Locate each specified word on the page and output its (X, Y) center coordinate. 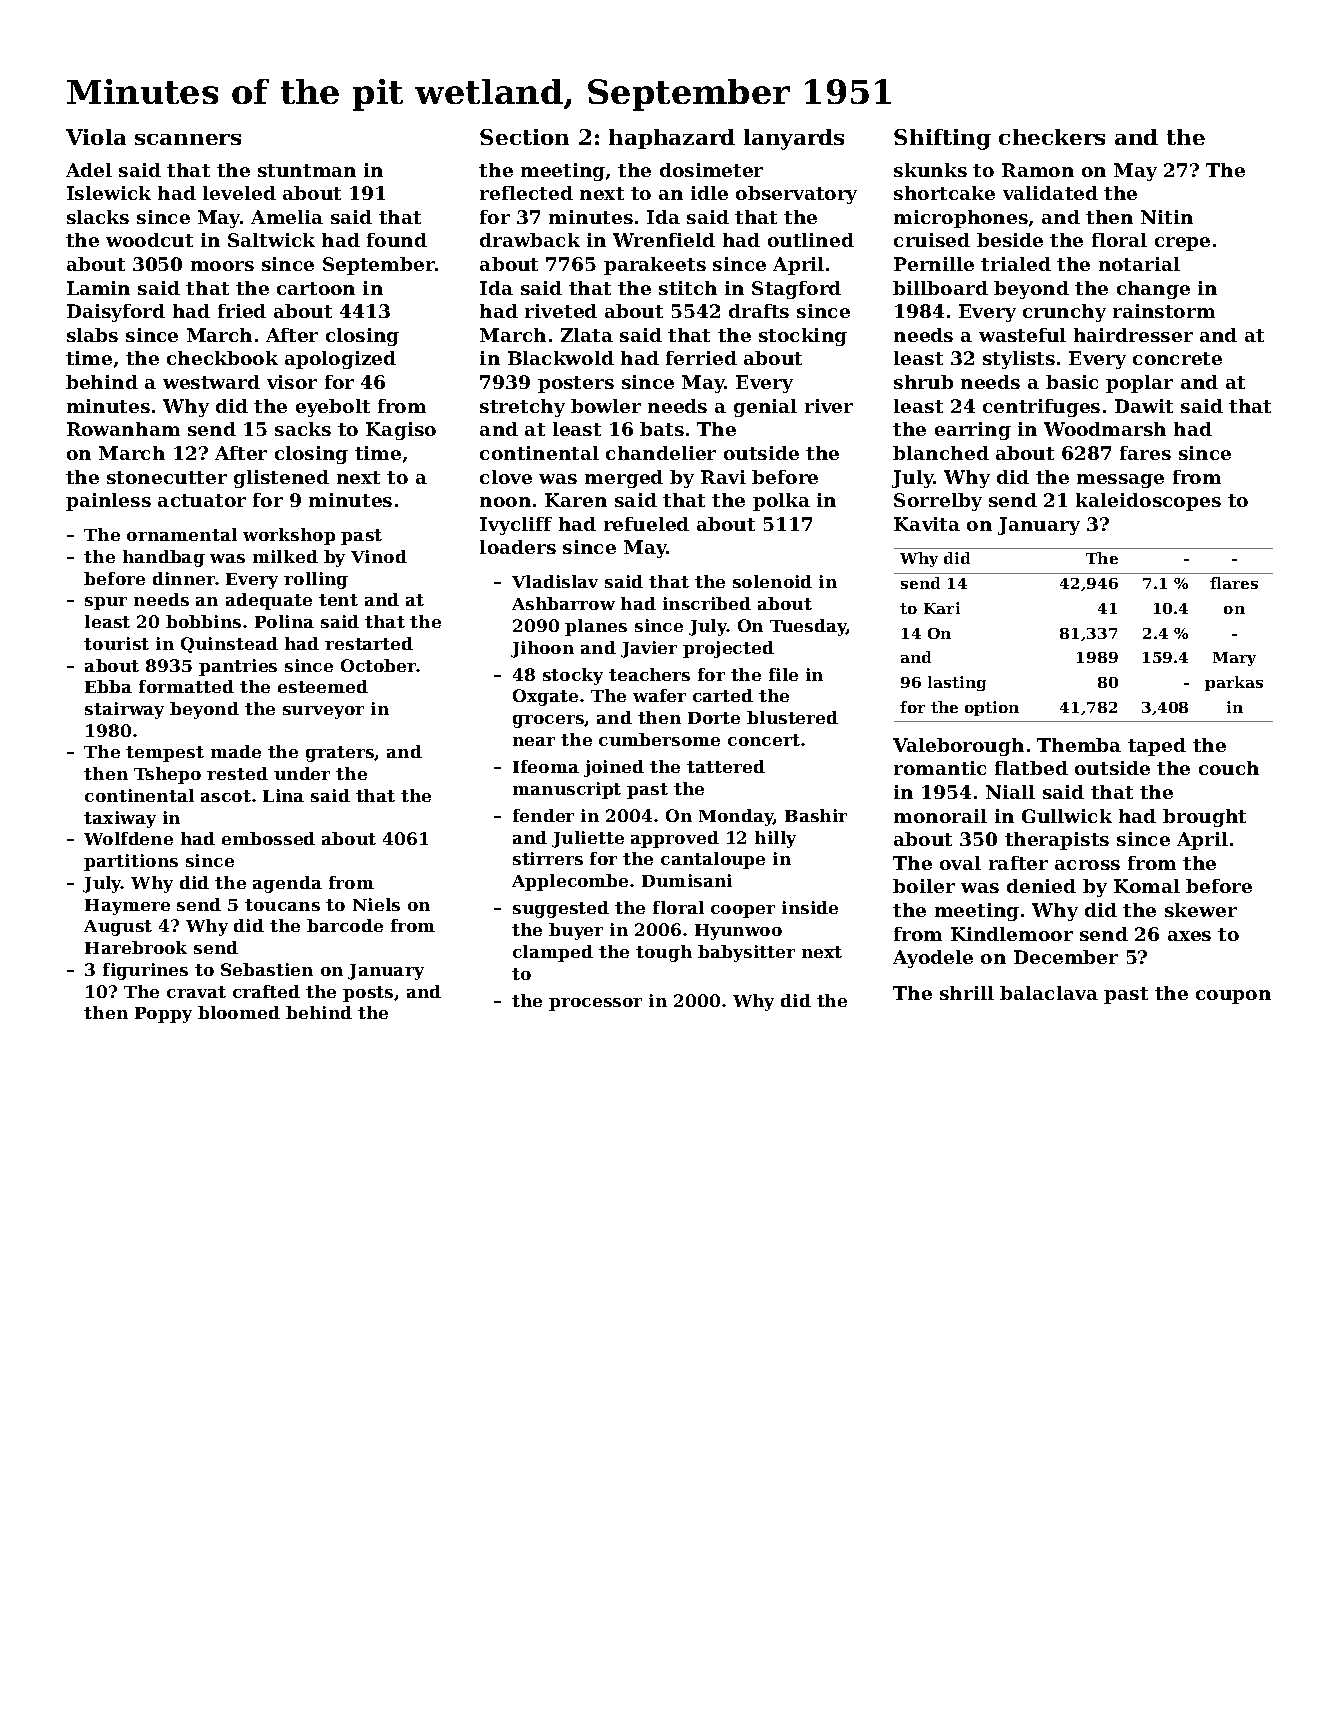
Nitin (1167, 217)
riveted (561, 311)
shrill (967, 993)
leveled (239, 193)
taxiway (120, 819)
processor (595, 1004)
